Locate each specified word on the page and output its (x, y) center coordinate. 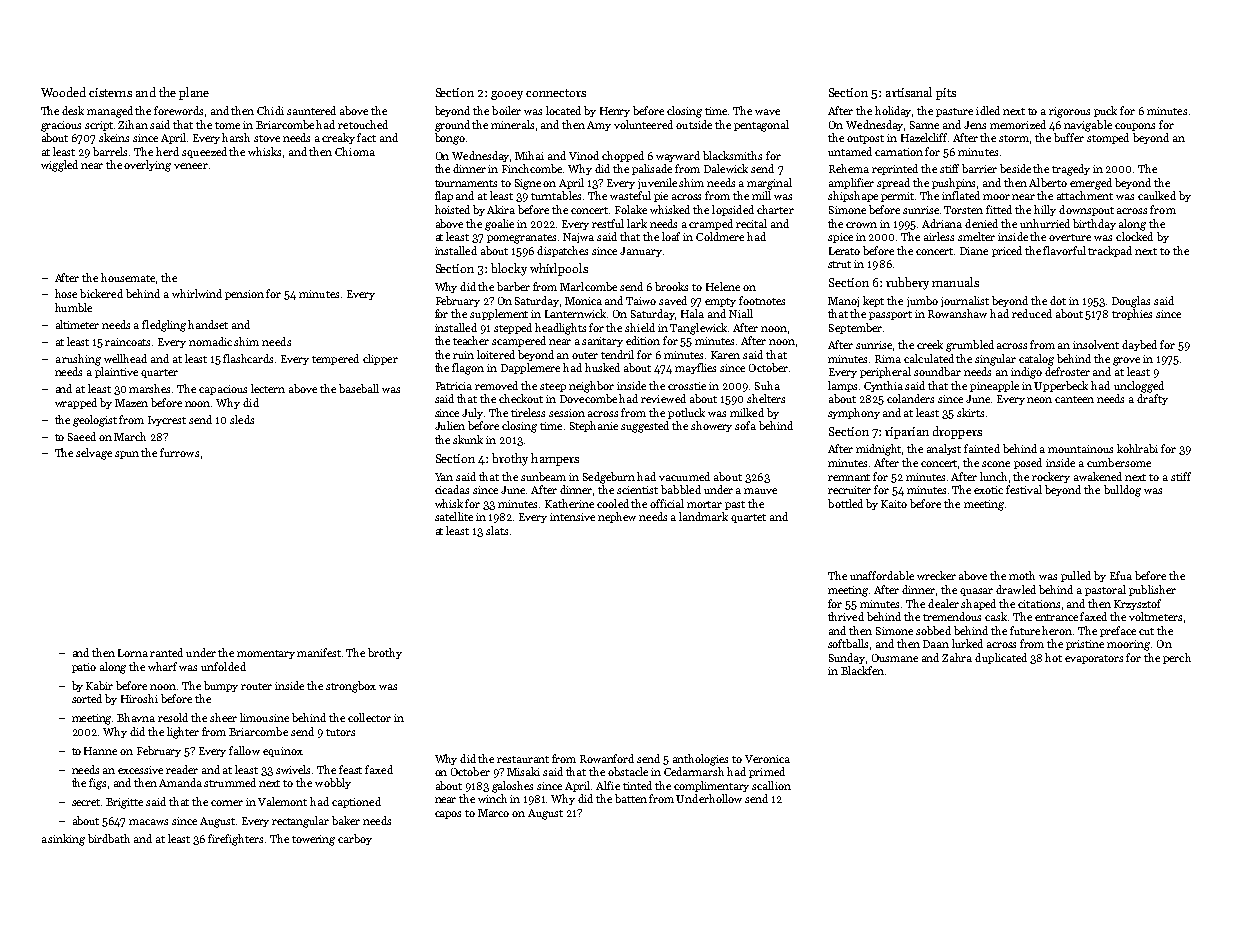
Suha (767, 385)
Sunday (847, 658)
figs (97, 784)
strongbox (351, 687)
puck (1105, 111)
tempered (335, 359)
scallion (771, 785)
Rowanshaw (957, 313)
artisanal (909, 92)
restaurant (523, 759)
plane (194, 93)
